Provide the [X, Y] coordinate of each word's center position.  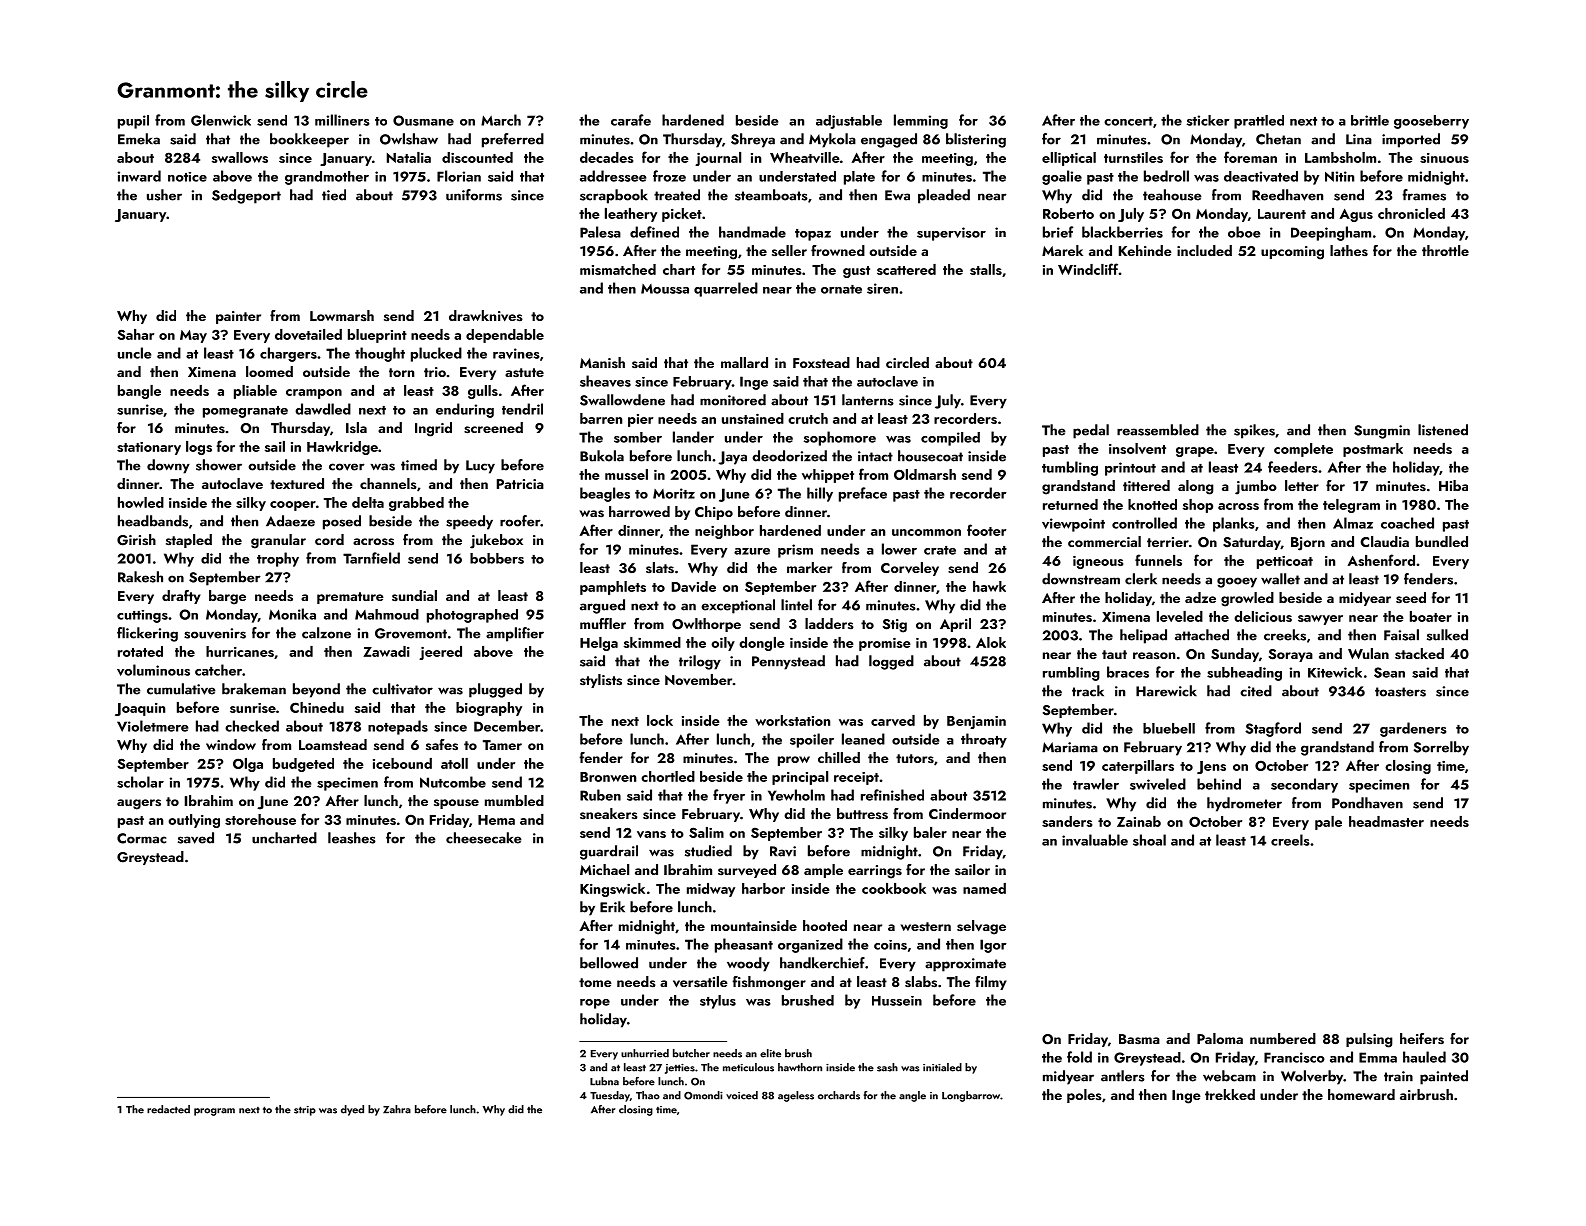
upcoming [1292, 253]
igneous [1098, 562]
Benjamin [976, 722]
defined [654, 232]
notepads [398, 727]
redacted [168, 1109]
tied [334, 195]
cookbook [894, 888]
